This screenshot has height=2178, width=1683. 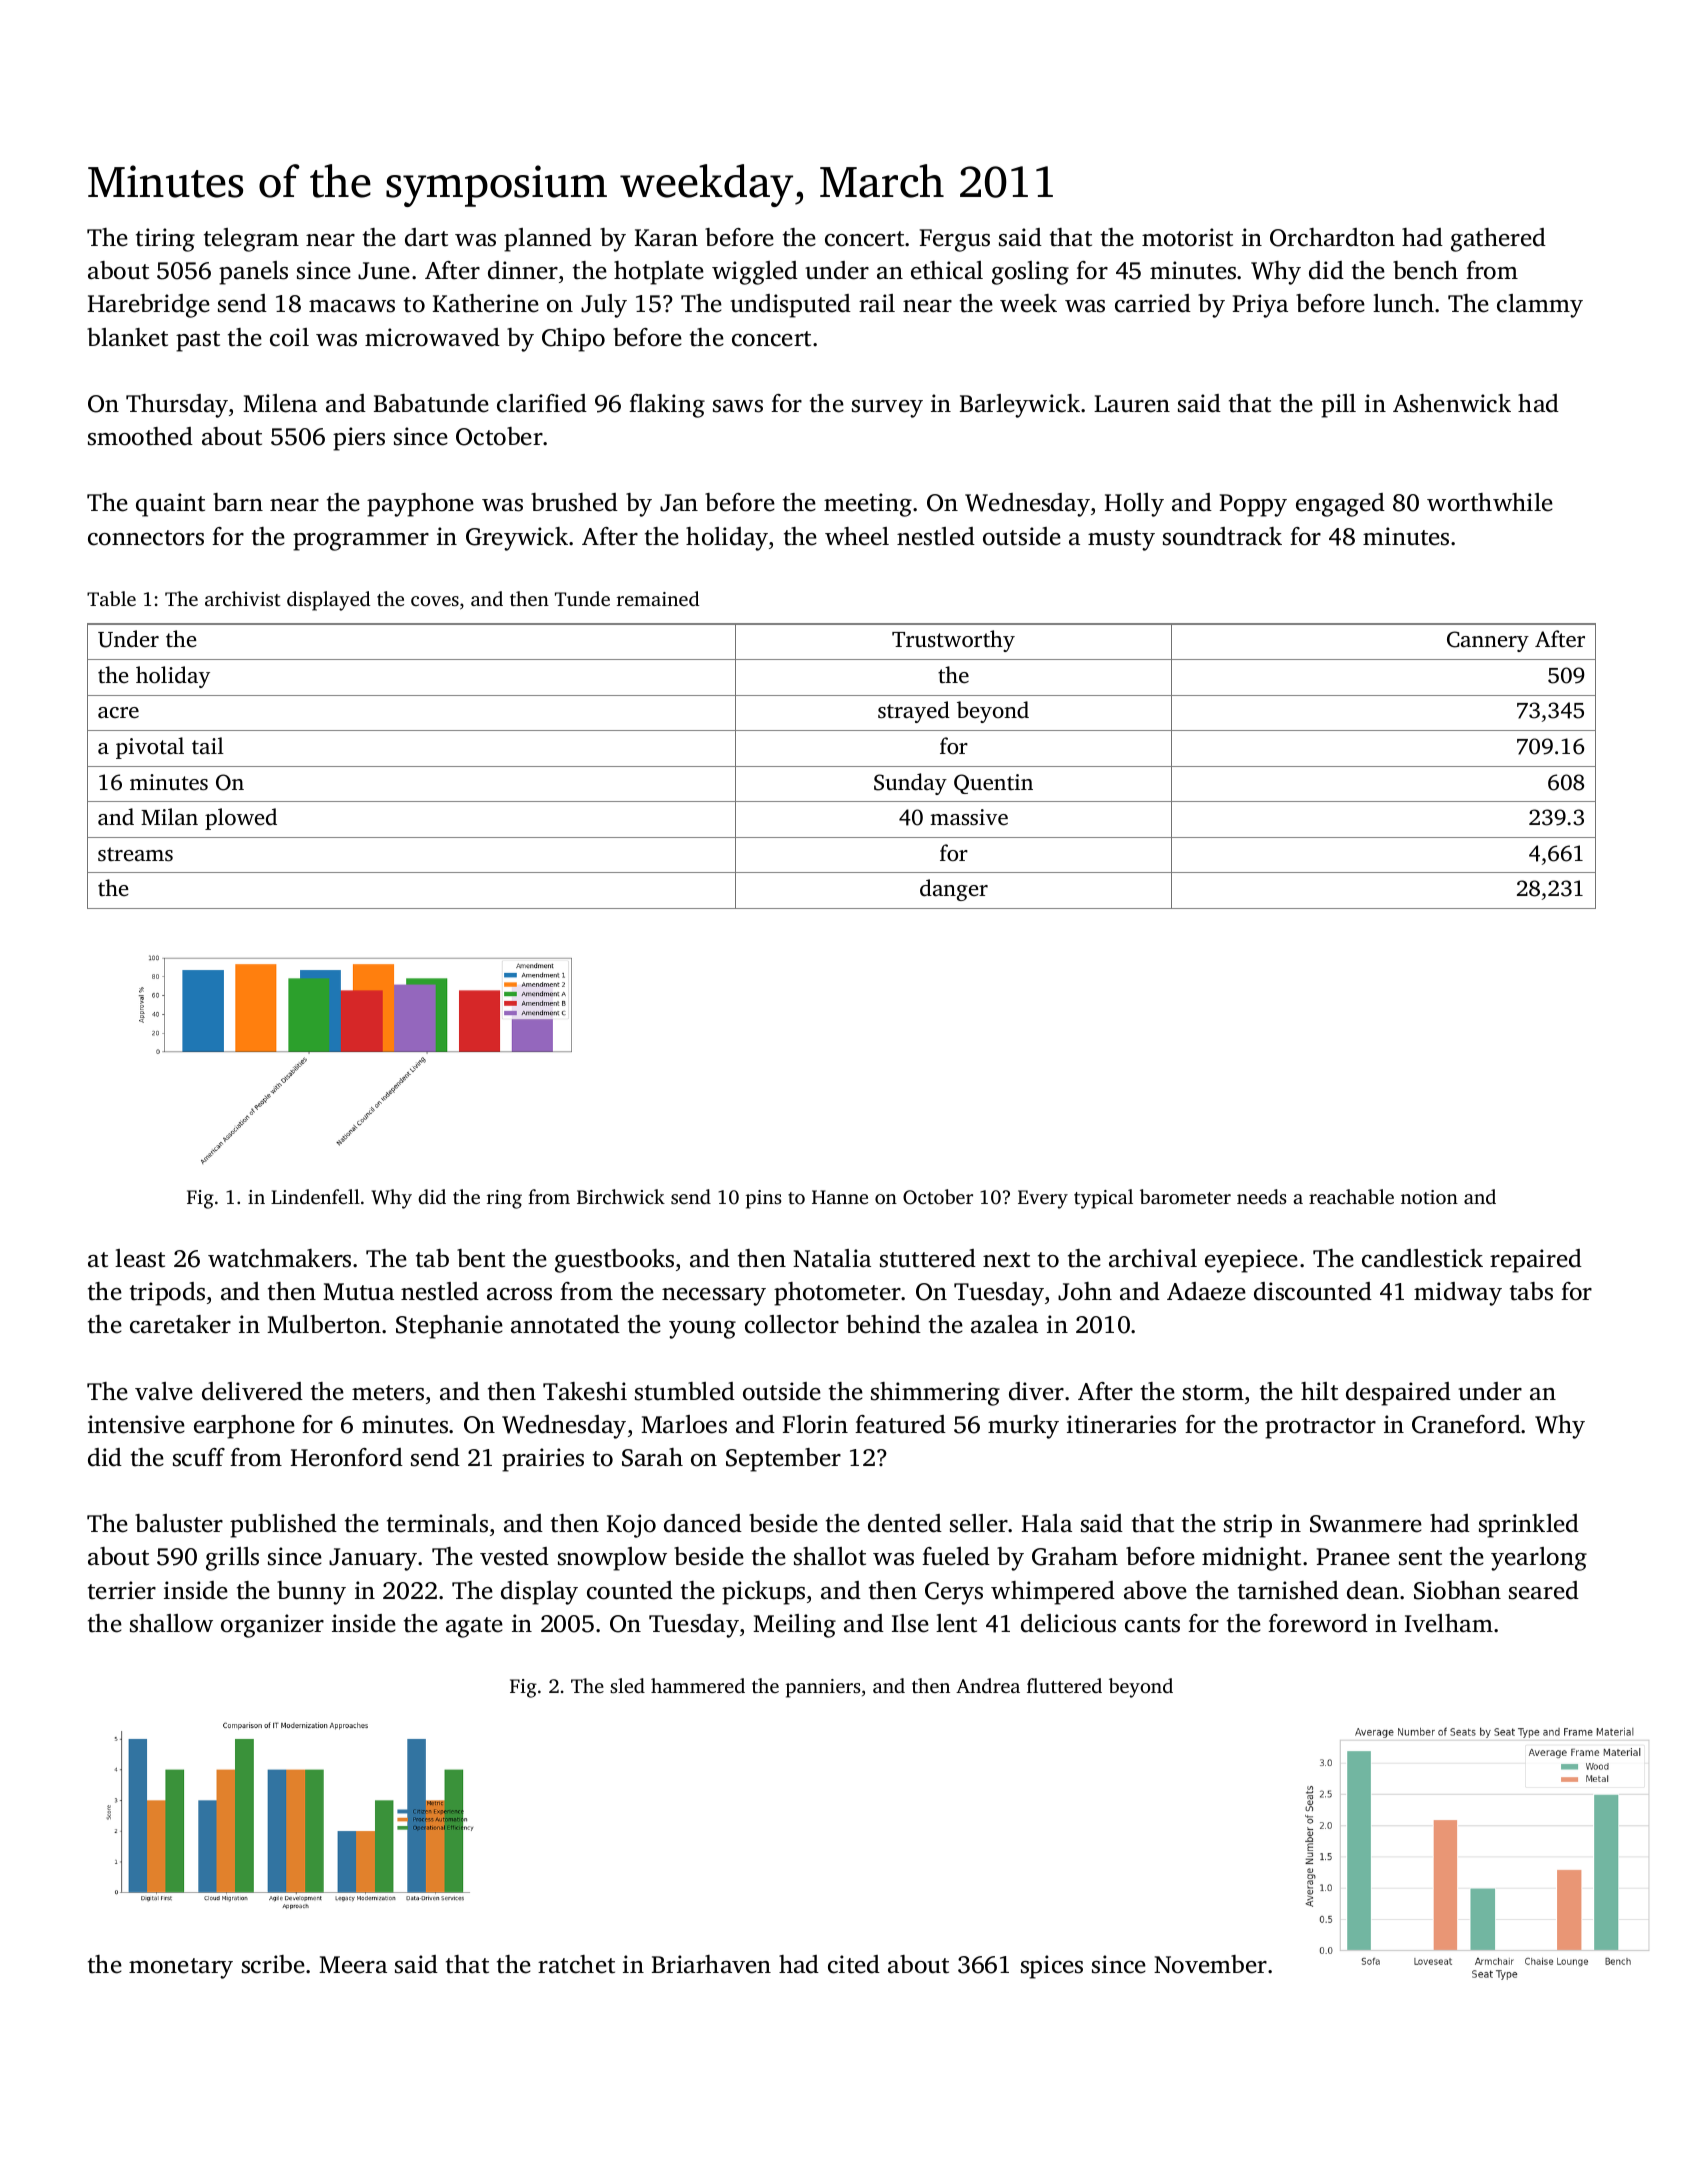 I want to click on Mutua, so click(x=358, y=1292).
